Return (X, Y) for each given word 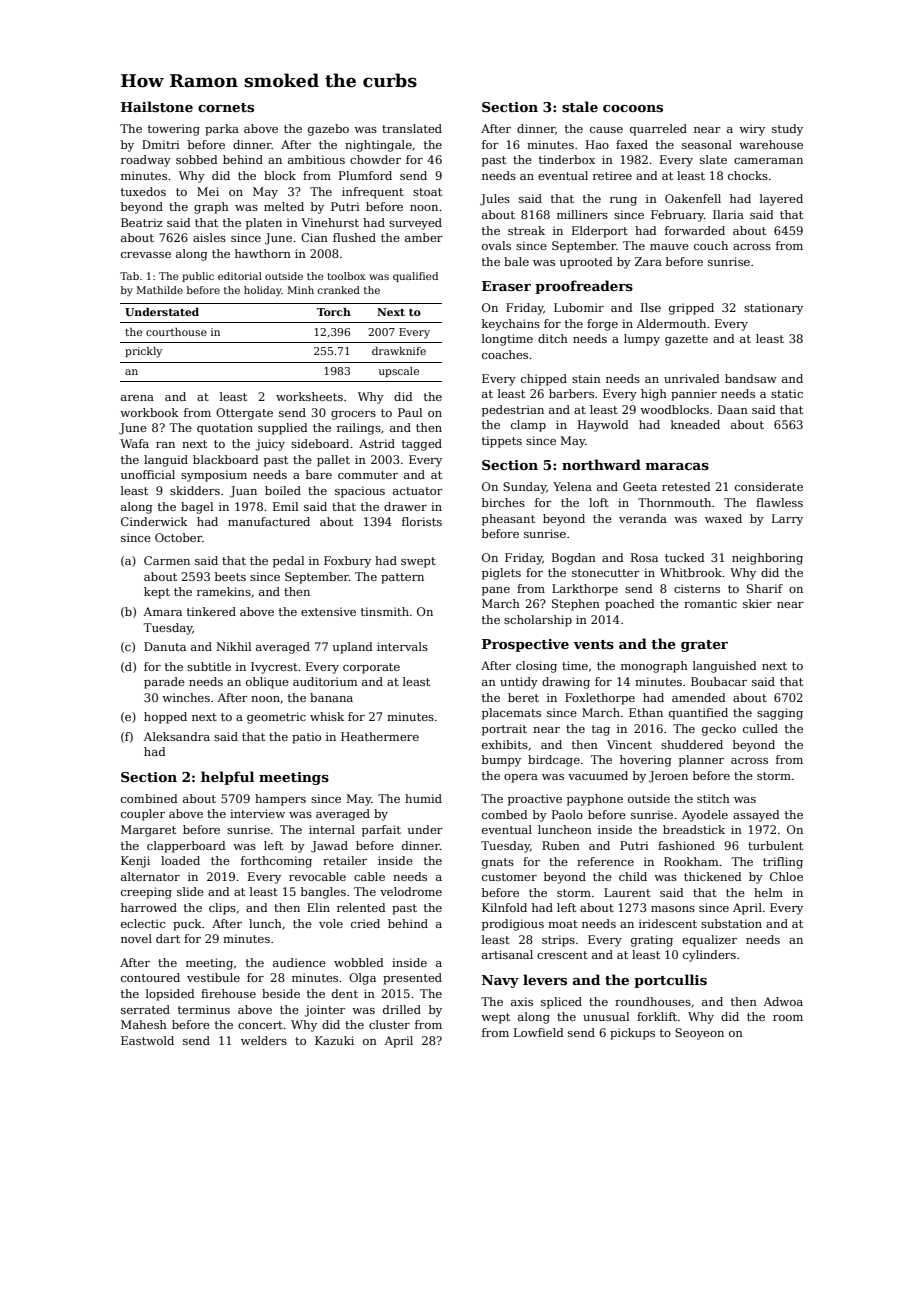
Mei (208, 191)
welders (264, 1040)
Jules (495, 200)
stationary (773, 309)
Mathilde (159, 290)
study (787, 130)
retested (686, 486)
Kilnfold (504, 907)
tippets (502, 442)
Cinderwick (154, 521)
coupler (143, 815)
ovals (496, 245)
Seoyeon (699, 1034)
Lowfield (539, 1032)
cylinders (709, 956)
